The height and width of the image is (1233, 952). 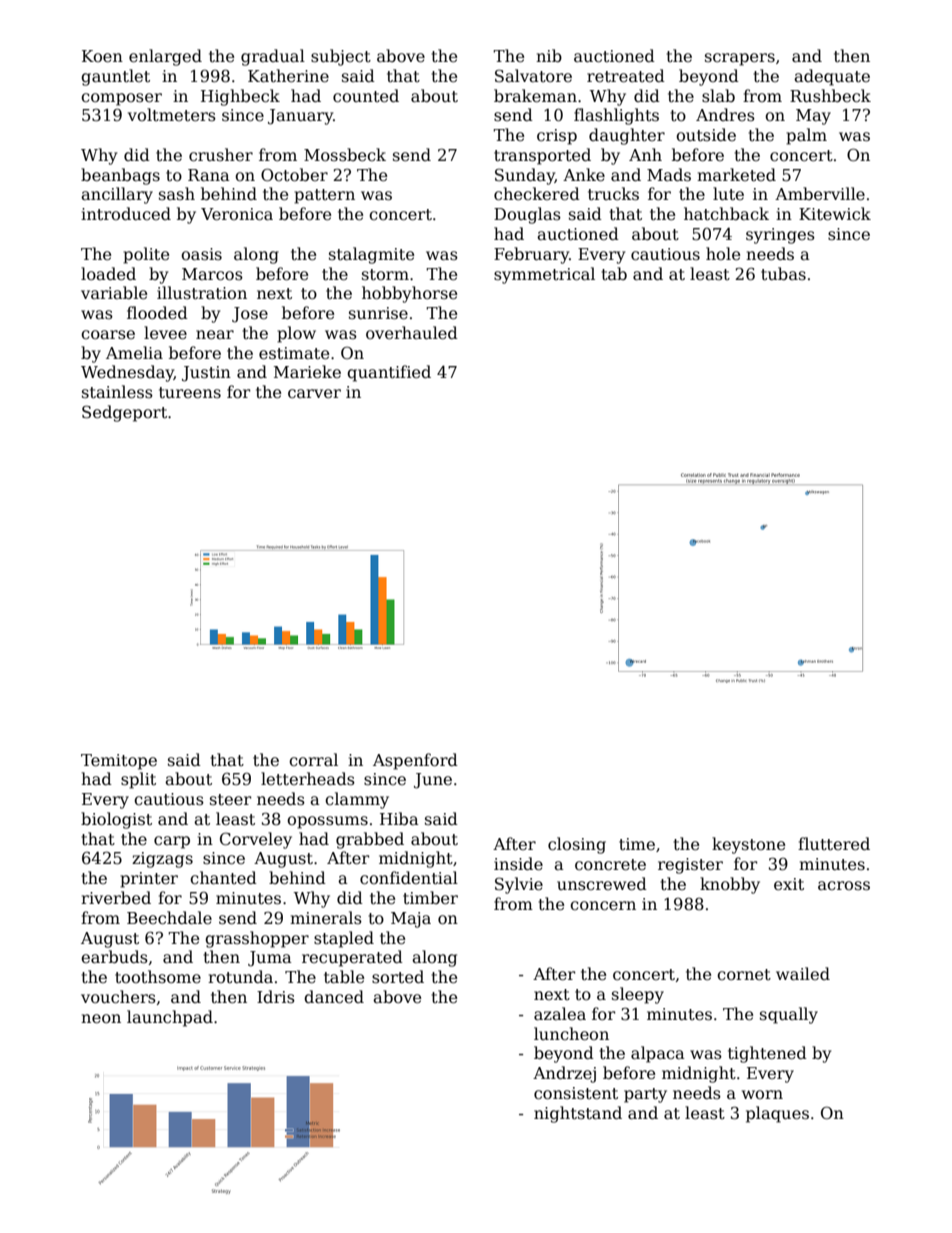 I want to click on scrapers, so click(x=740, y=59).
